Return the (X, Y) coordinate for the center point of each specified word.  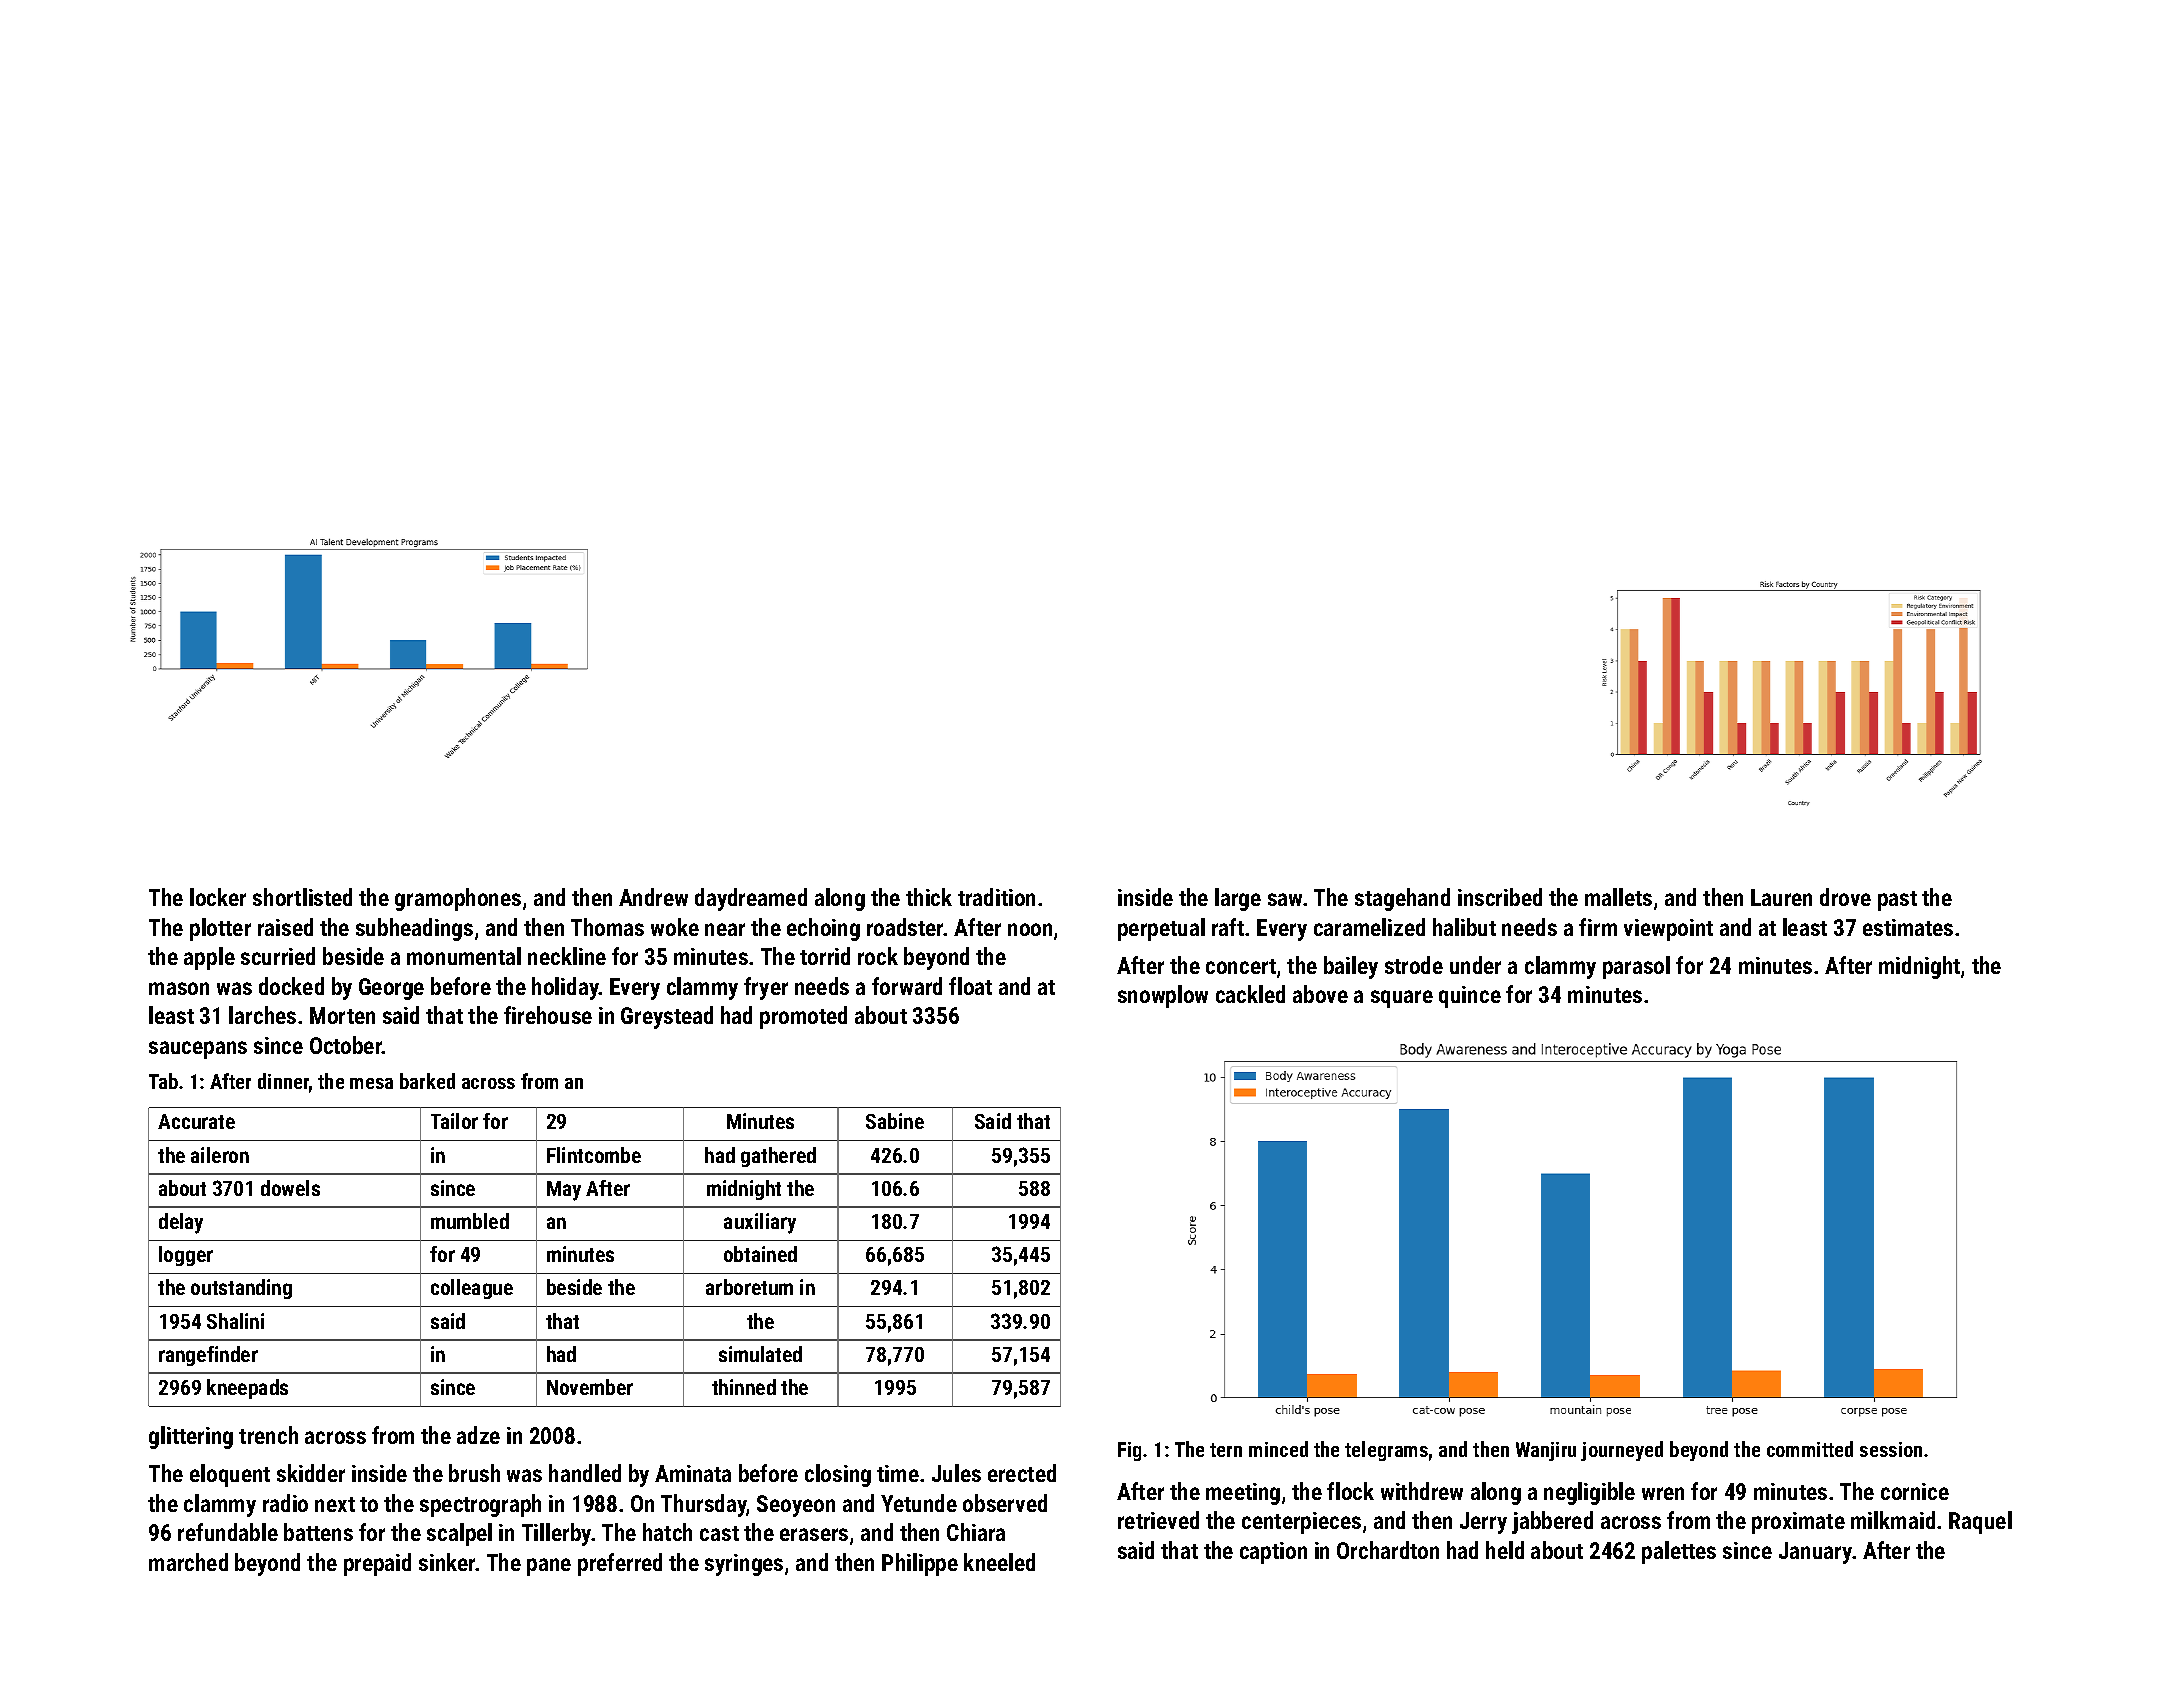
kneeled (999, 1562)
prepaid (377, 1564)
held (1505, 1550)
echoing (823, 929)
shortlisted (302, 897)
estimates (1908, 927)
